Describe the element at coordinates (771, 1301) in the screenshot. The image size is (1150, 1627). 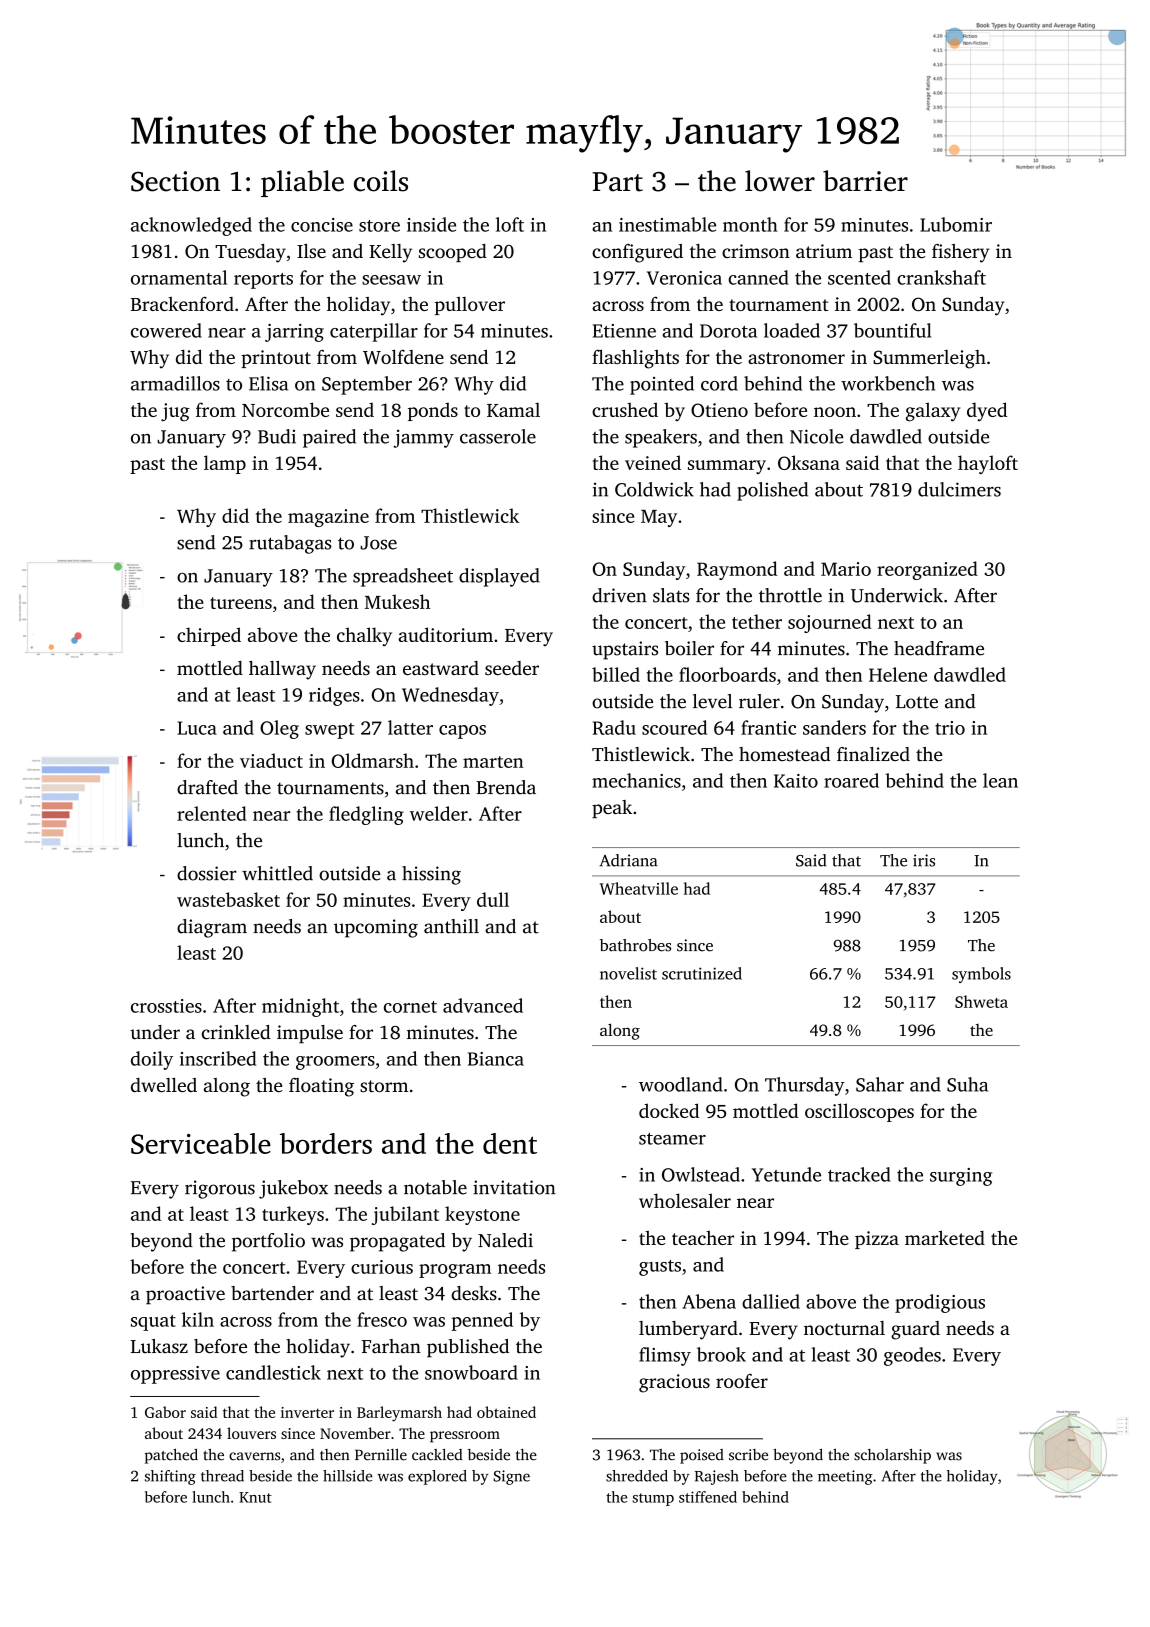
I see `dallied` at that location.
